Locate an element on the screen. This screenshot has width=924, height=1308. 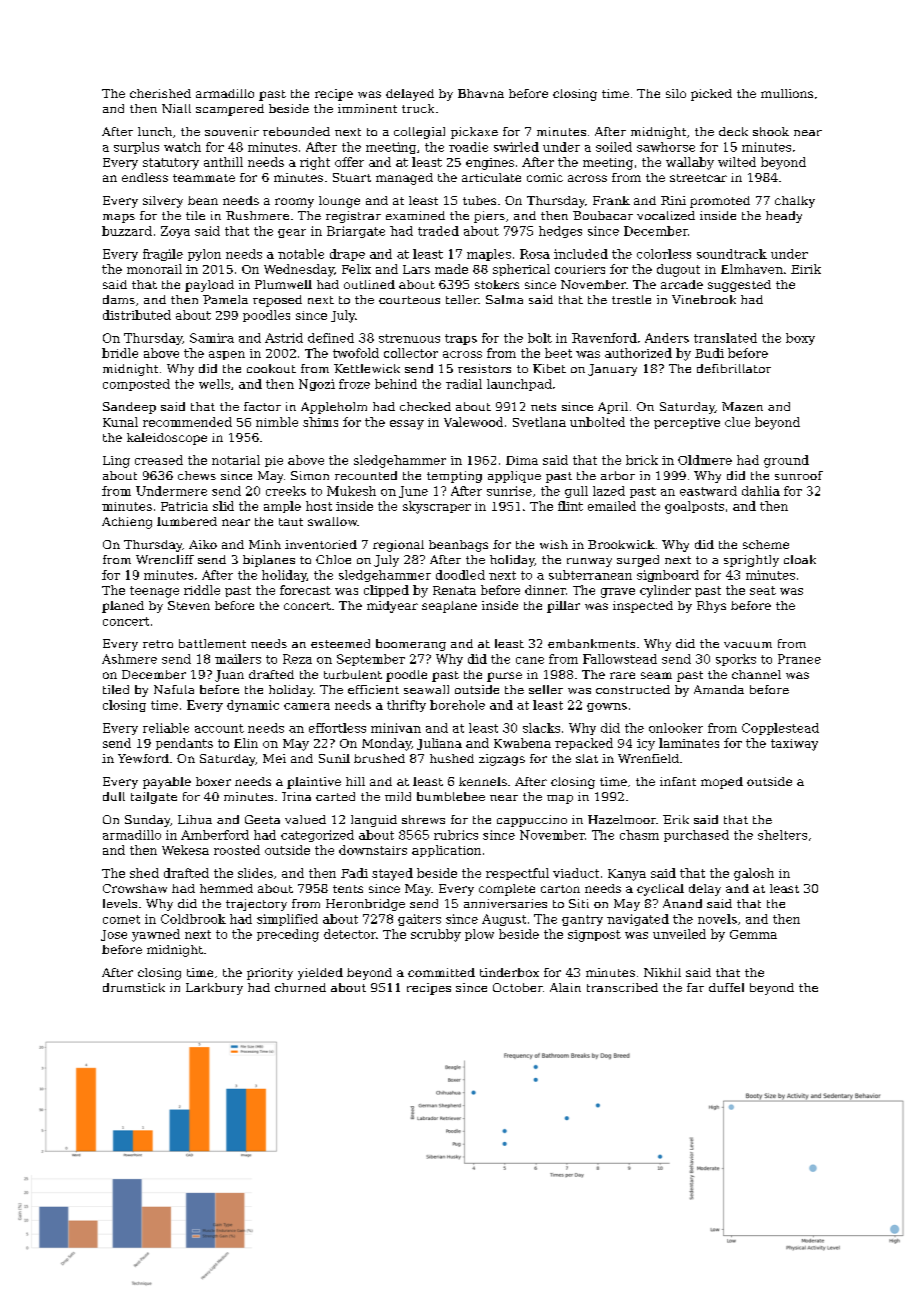
Wrenfield is located at coordinates (648, 758).
